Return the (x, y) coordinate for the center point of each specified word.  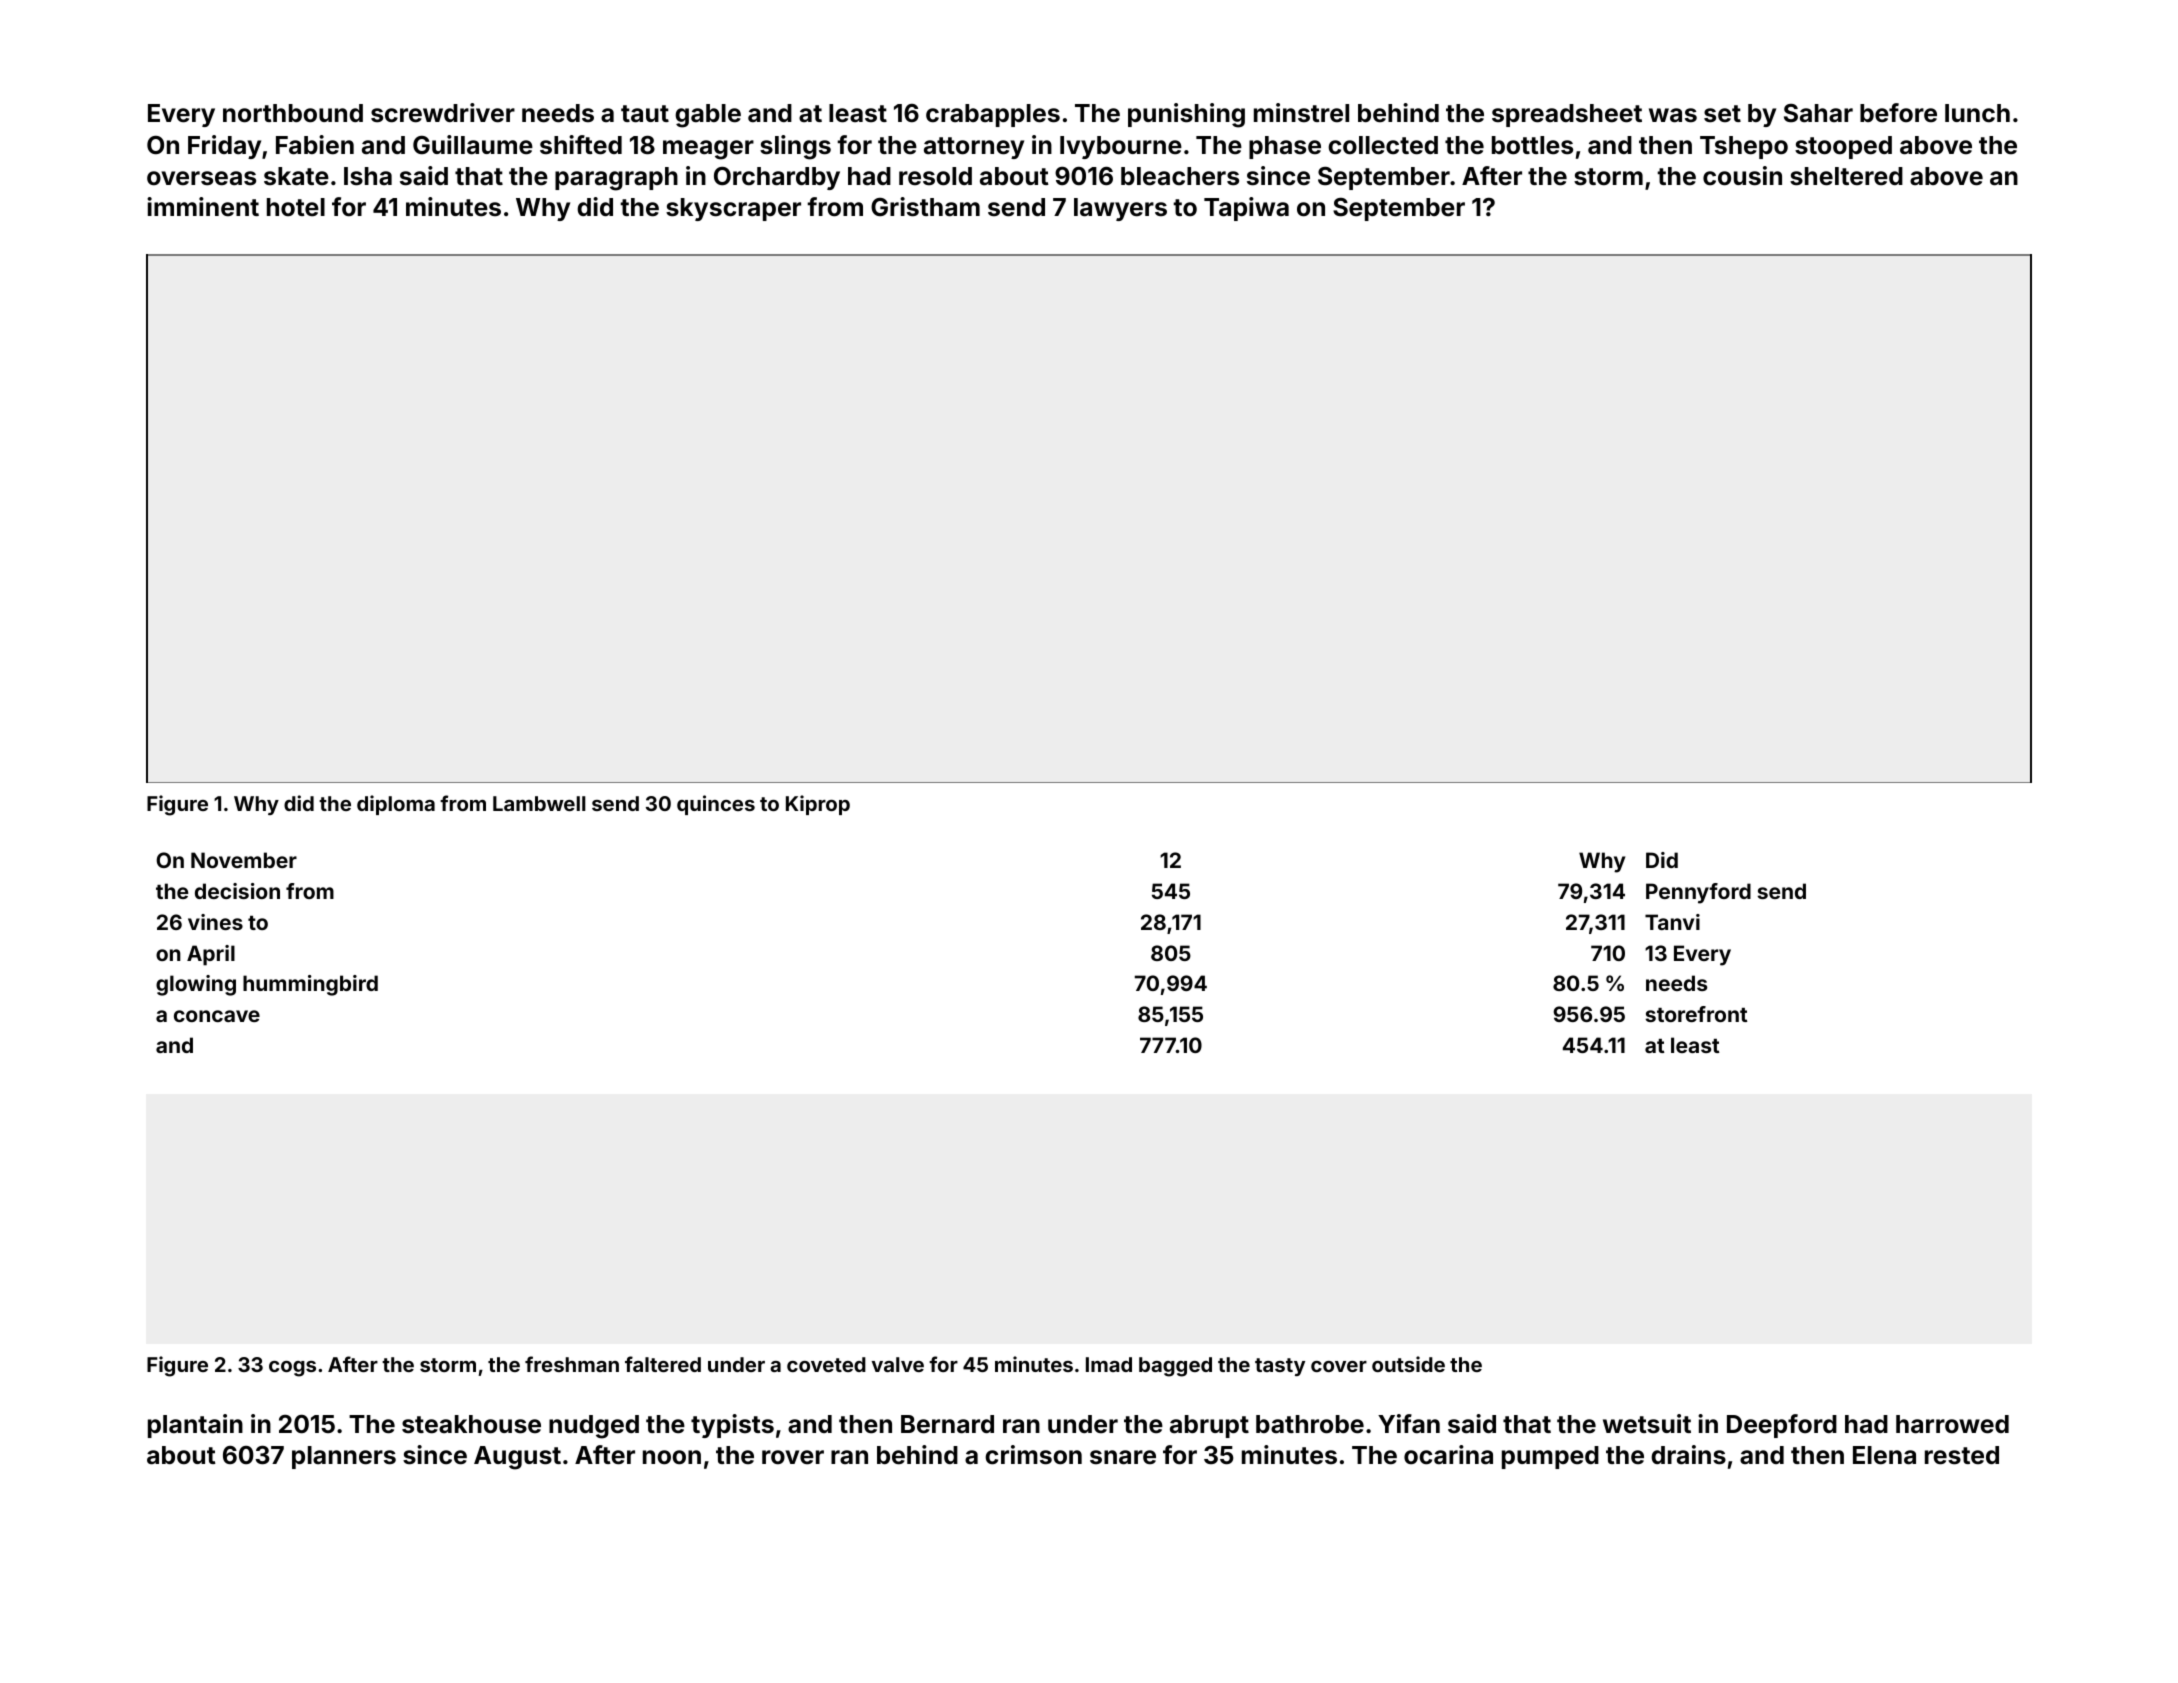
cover (1339, 1366)
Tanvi (1672, 922)
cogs (292, 1369)
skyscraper (733, 209)
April (211, 955)
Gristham (925, 207)
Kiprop (818, 805)
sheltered (1846, 176)
